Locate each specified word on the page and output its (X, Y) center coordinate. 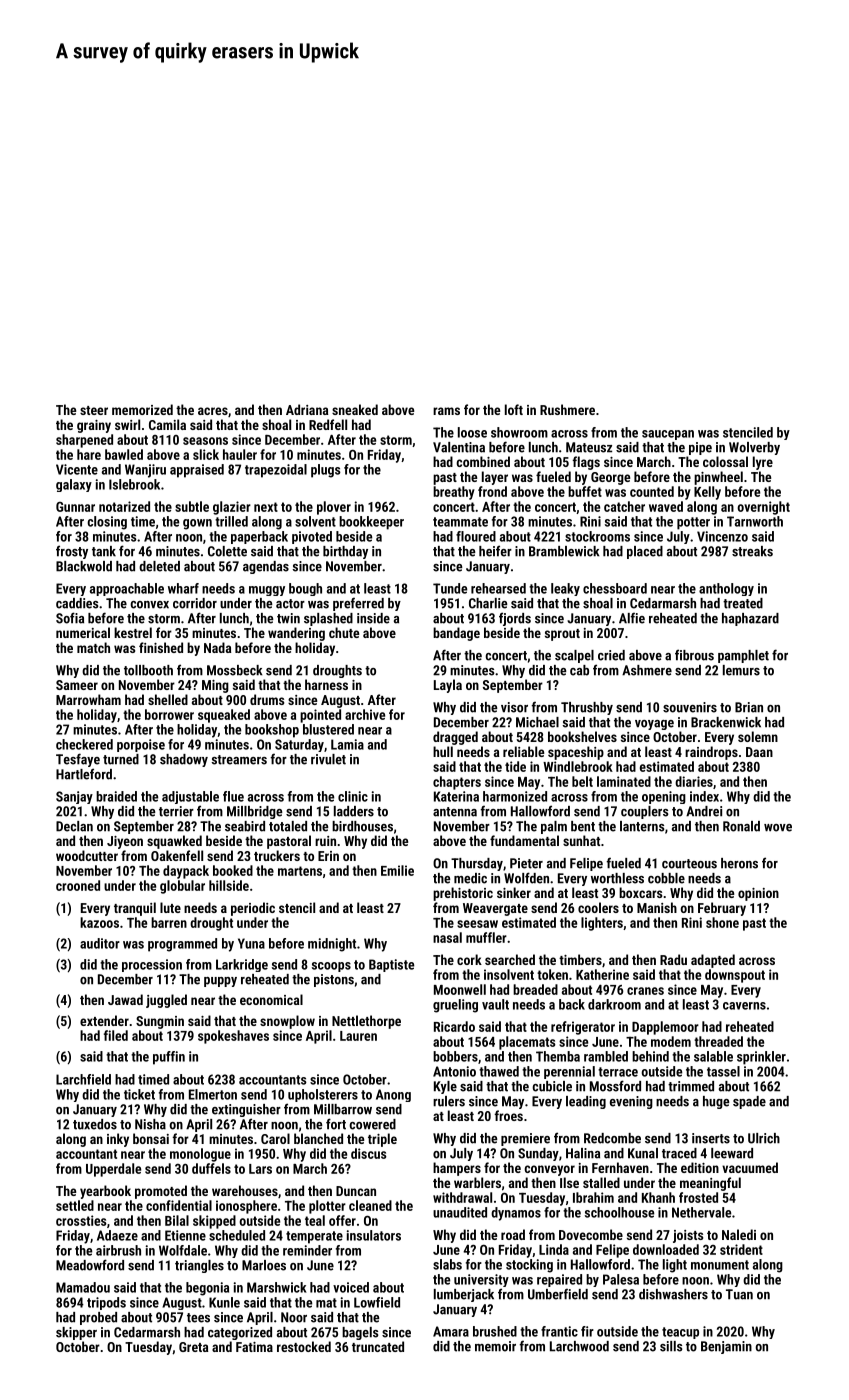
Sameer (77, 685)
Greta (193, 1347)
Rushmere (567, 409)
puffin (169, 1058)
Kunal (643, 1153)
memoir (495, 1346)
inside (373, 618)
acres (213, 411)
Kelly (707, 493)
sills (671, 1346)
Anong (393, 1095)
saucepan (668, 435)
